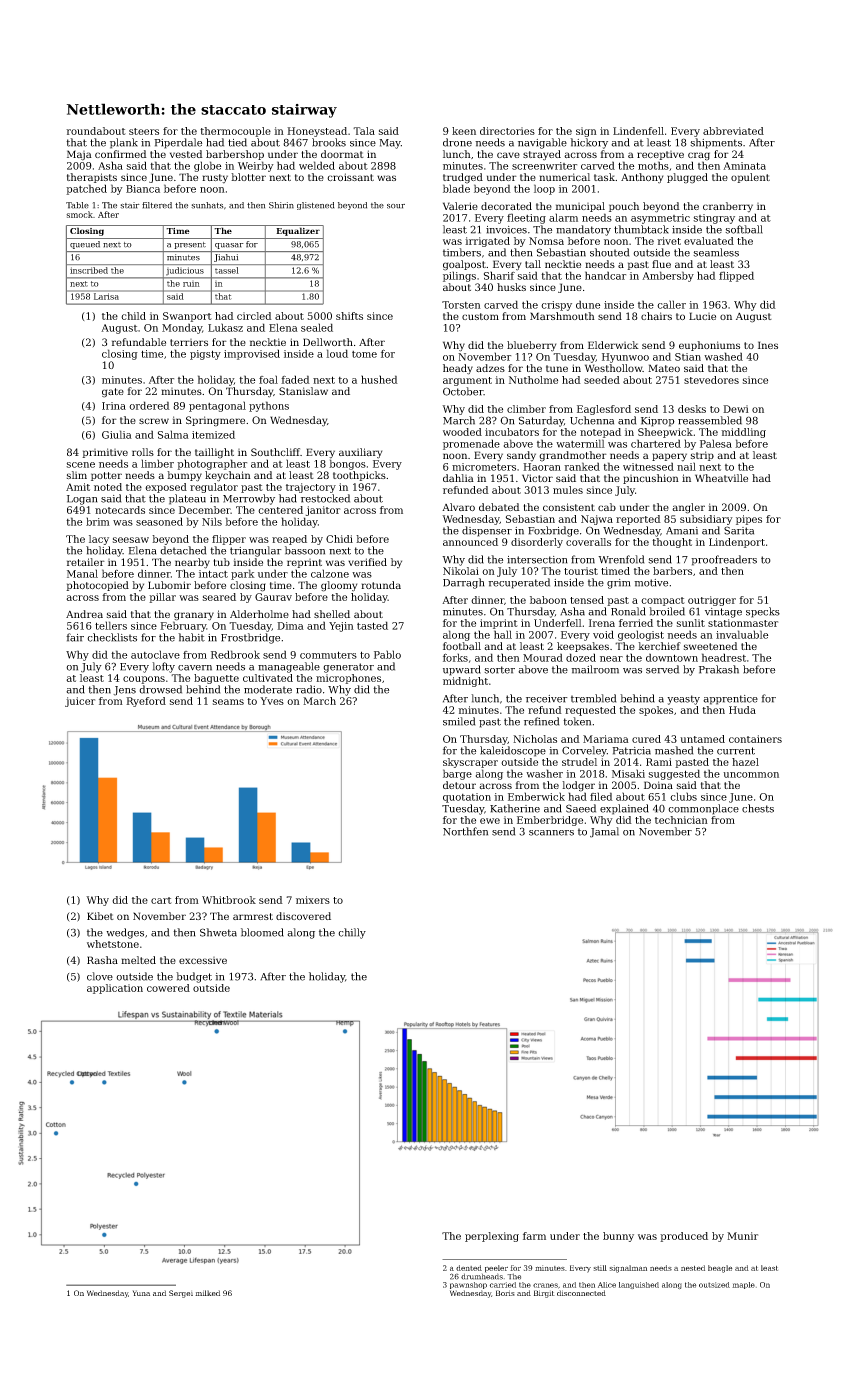  Describe the element at coordinates (744, 166) in the screenshot. I see `Aminata` at that location.
